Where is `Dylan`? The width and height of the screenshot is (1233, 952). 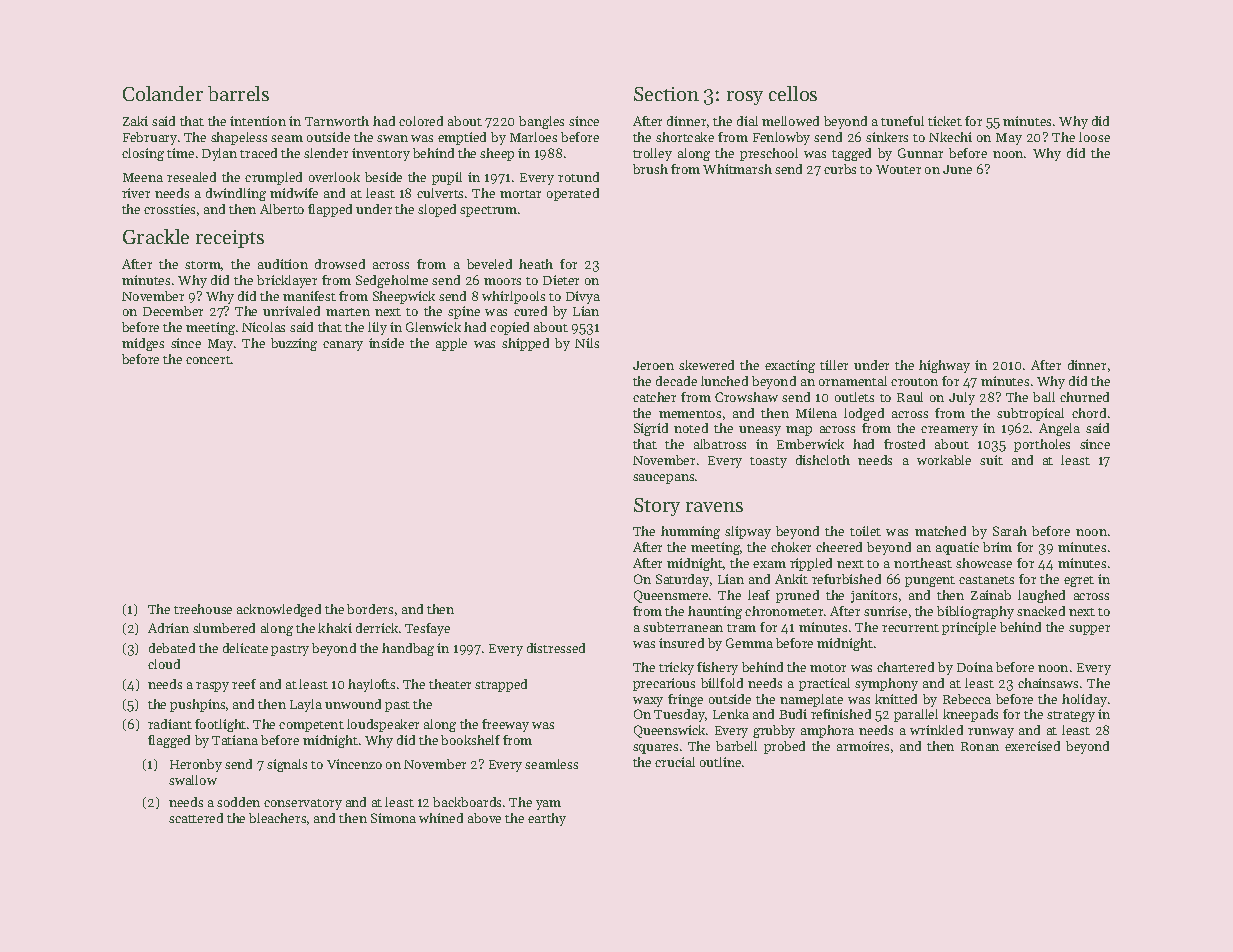 Dylan is located at coordinates (219, 154).
